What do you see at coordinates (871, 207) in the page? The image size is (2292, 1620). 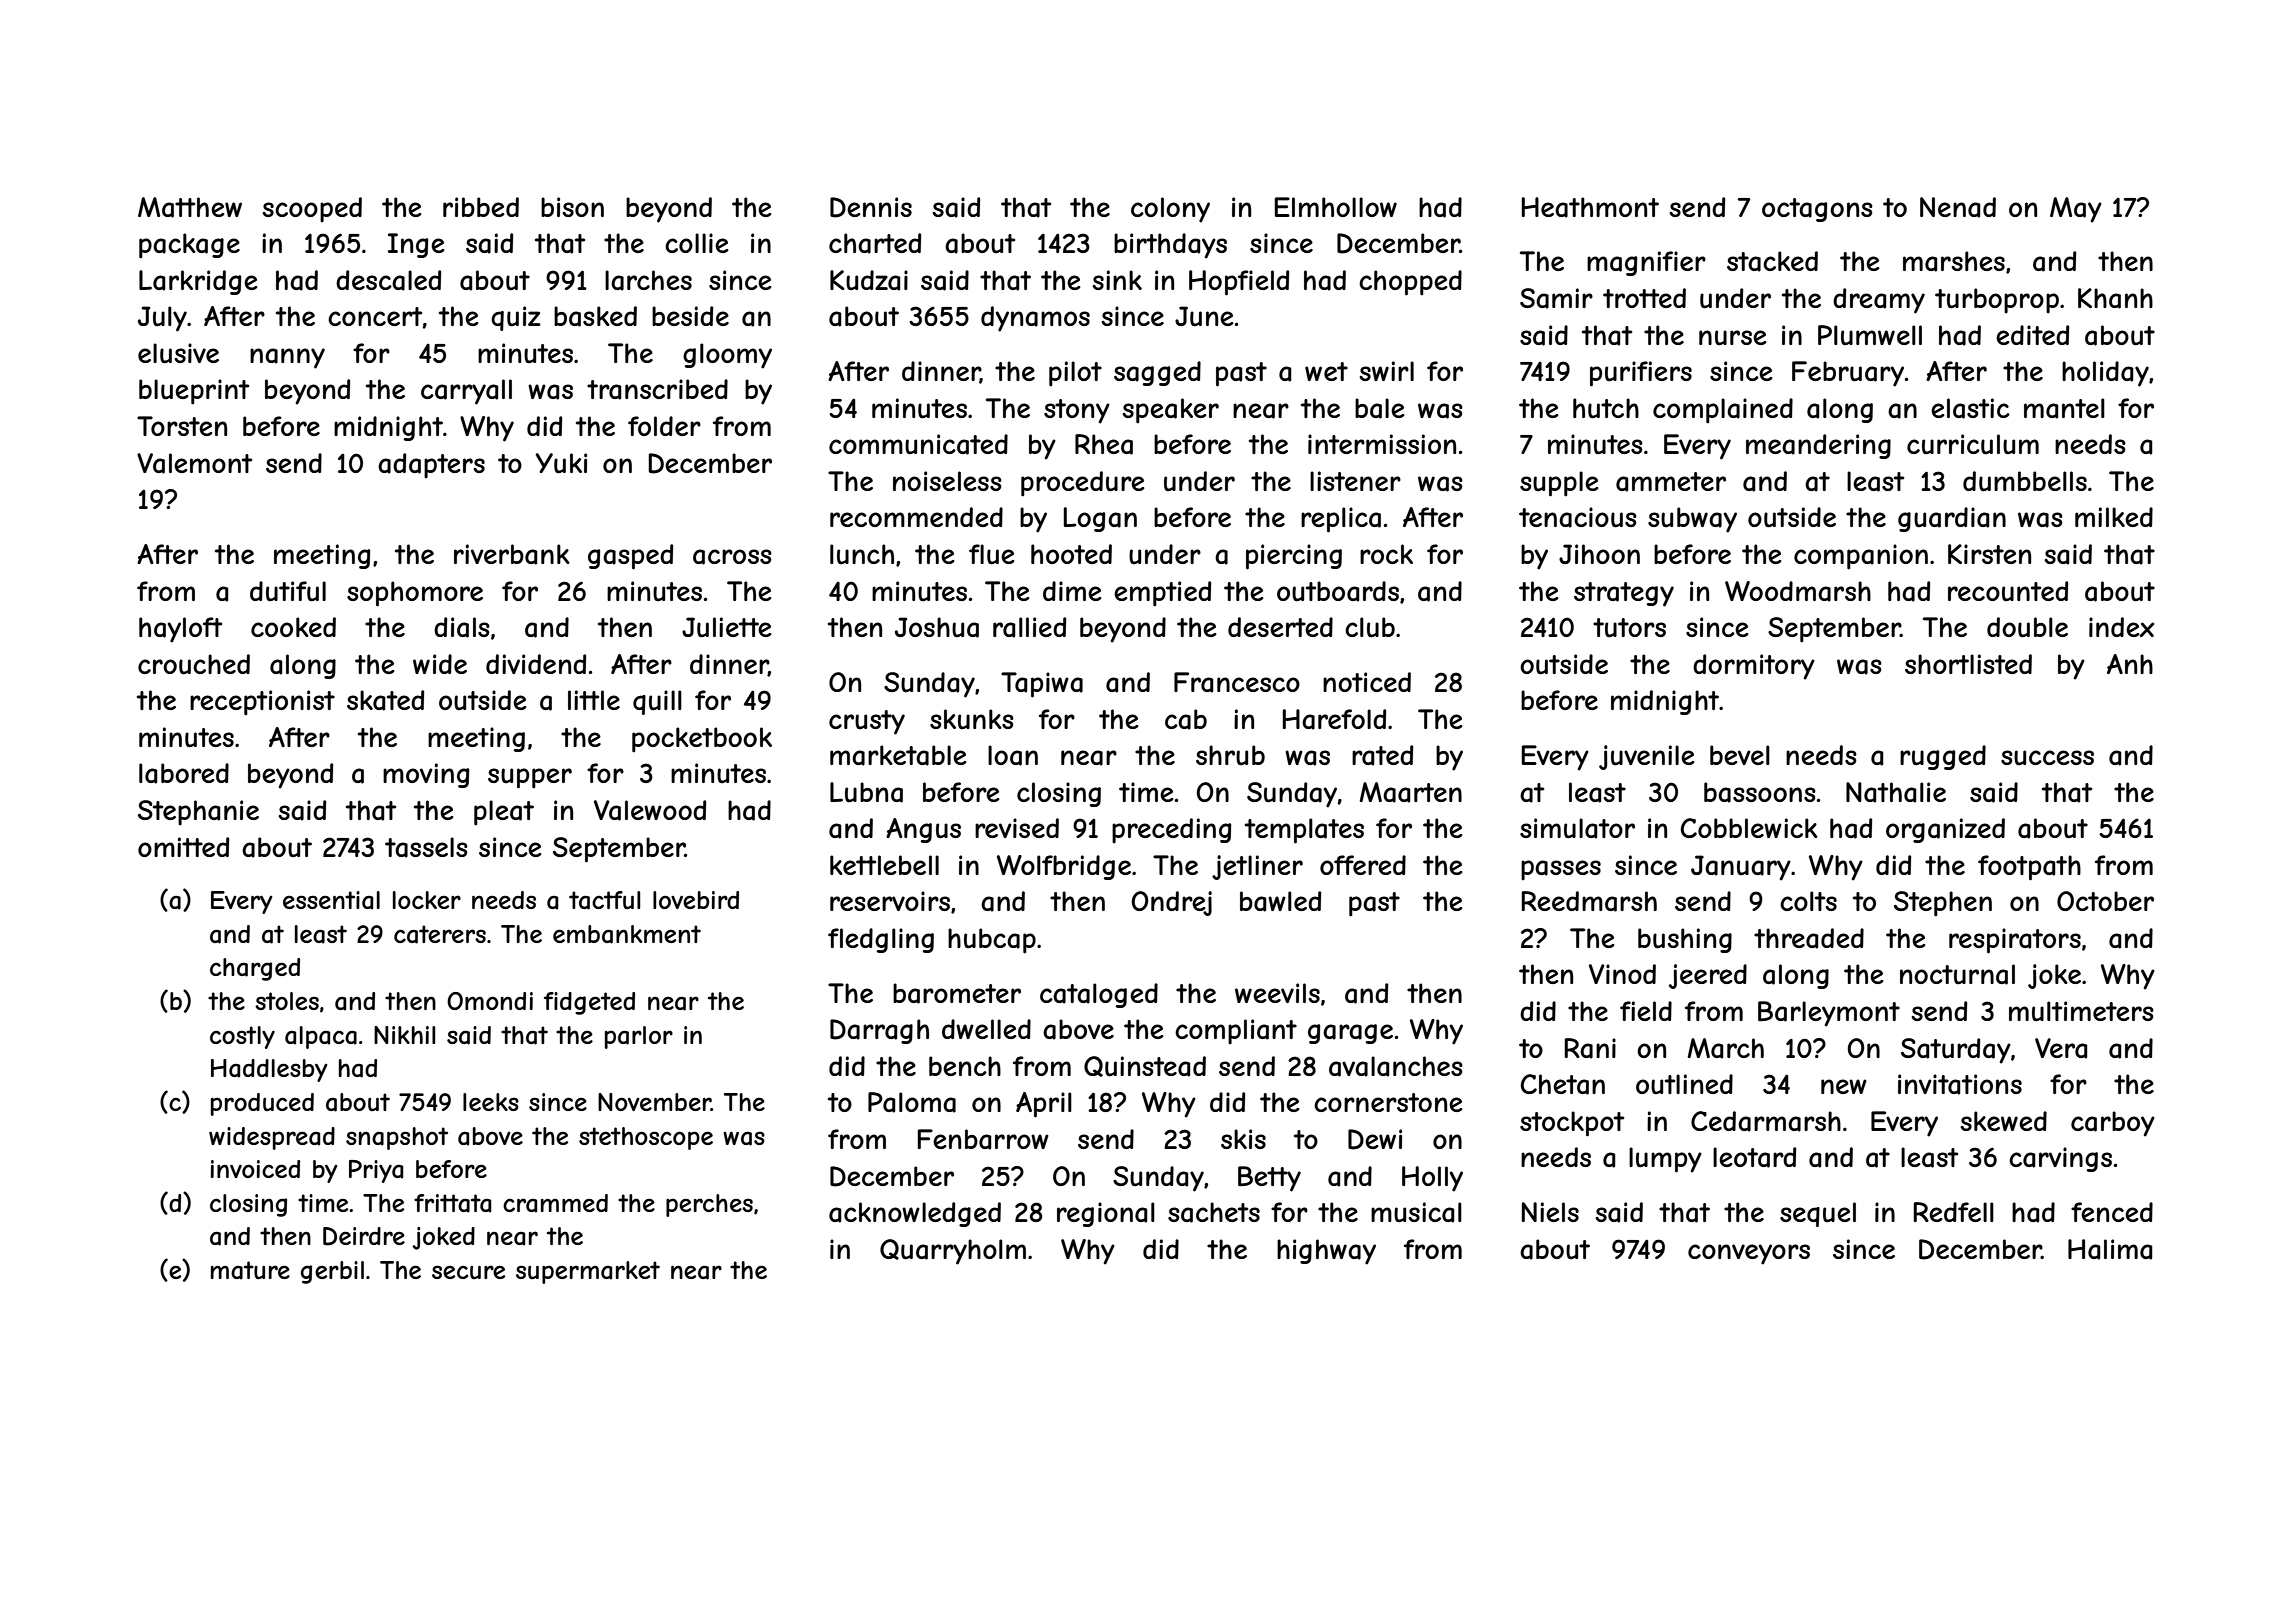 I see `Dennis` at bounding box center [871, 207].
